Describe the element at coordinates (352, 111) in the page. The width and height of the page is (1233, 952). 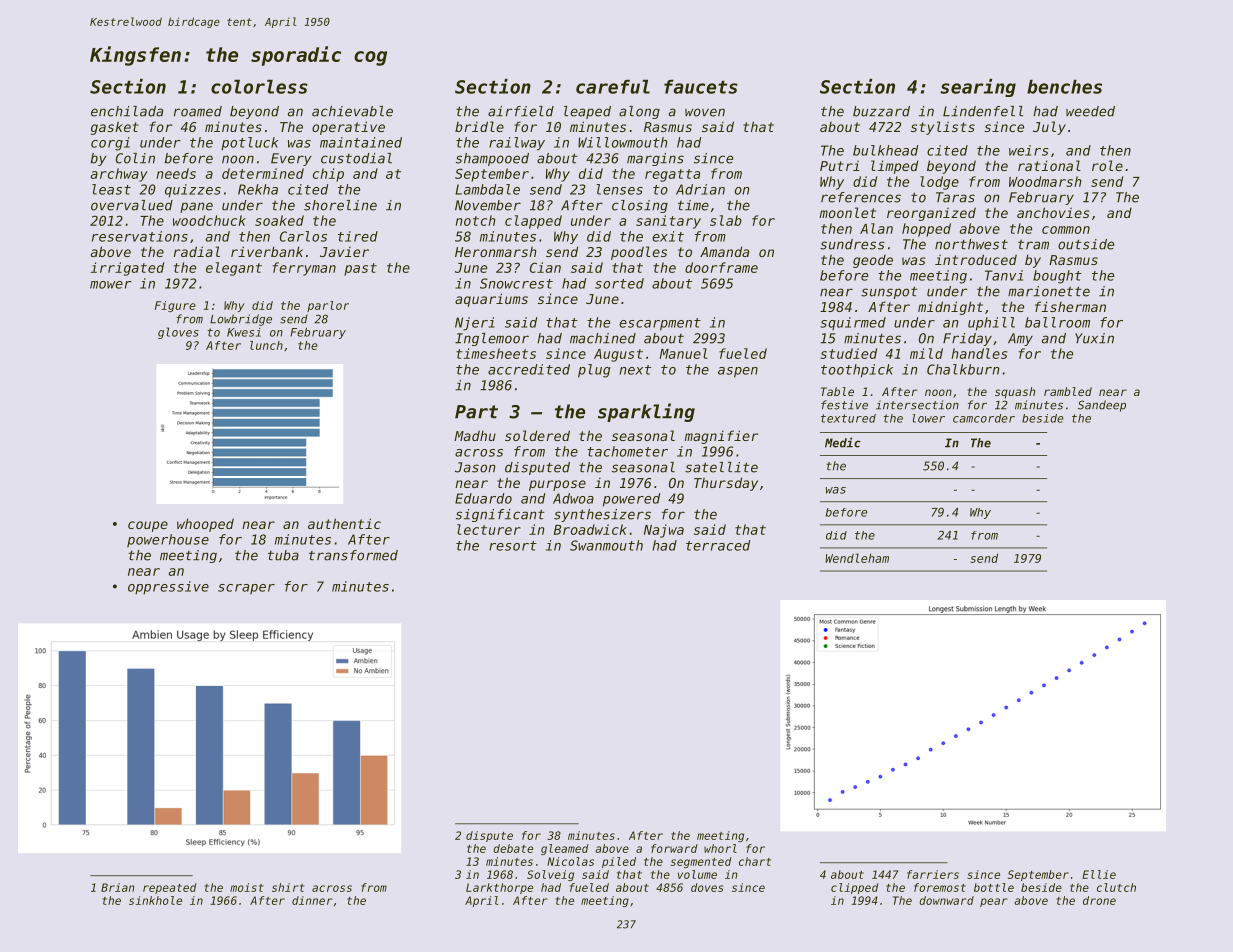
I see `achievable` at that location.
